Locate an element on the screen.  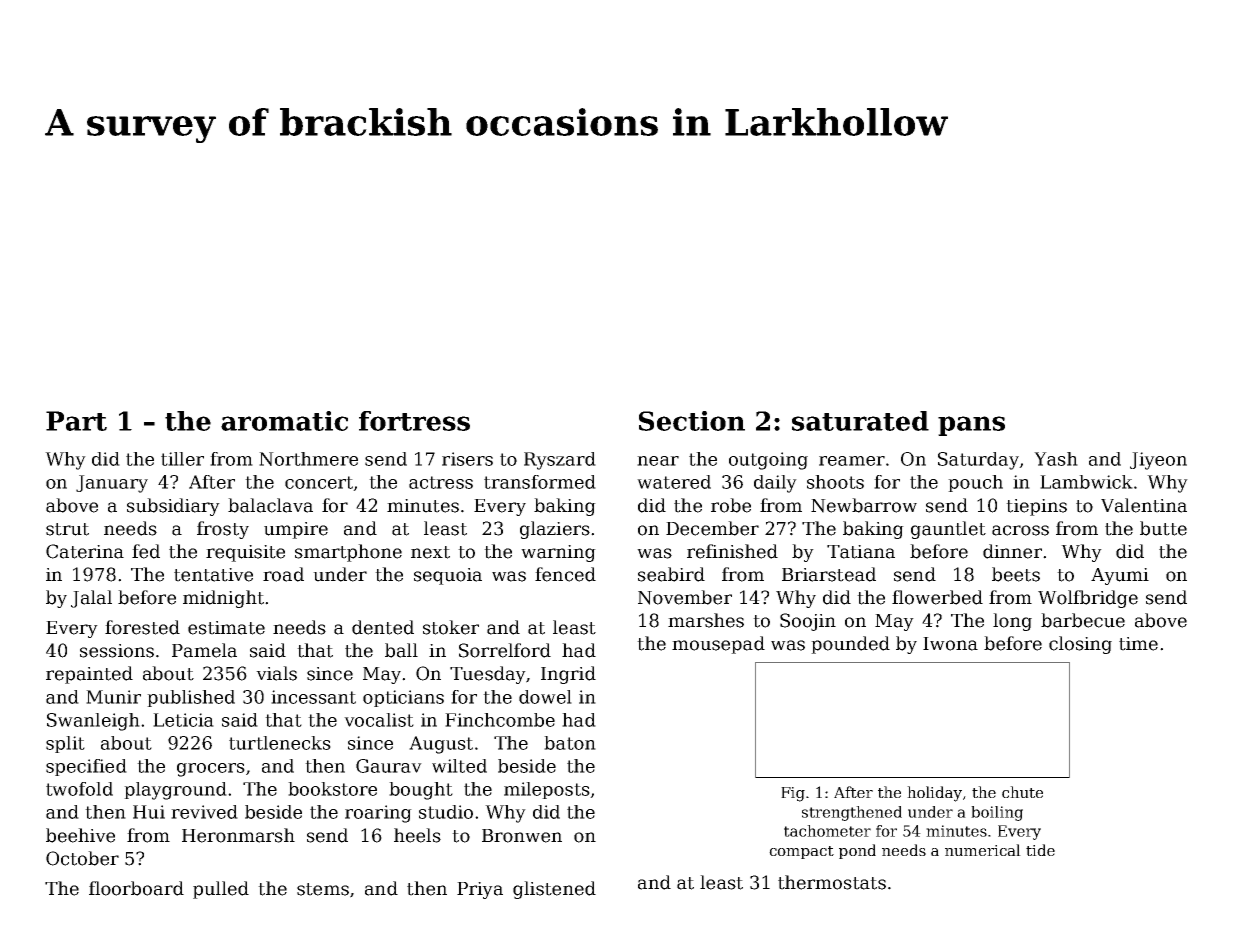
baton is located at coordinates (570, 743).
